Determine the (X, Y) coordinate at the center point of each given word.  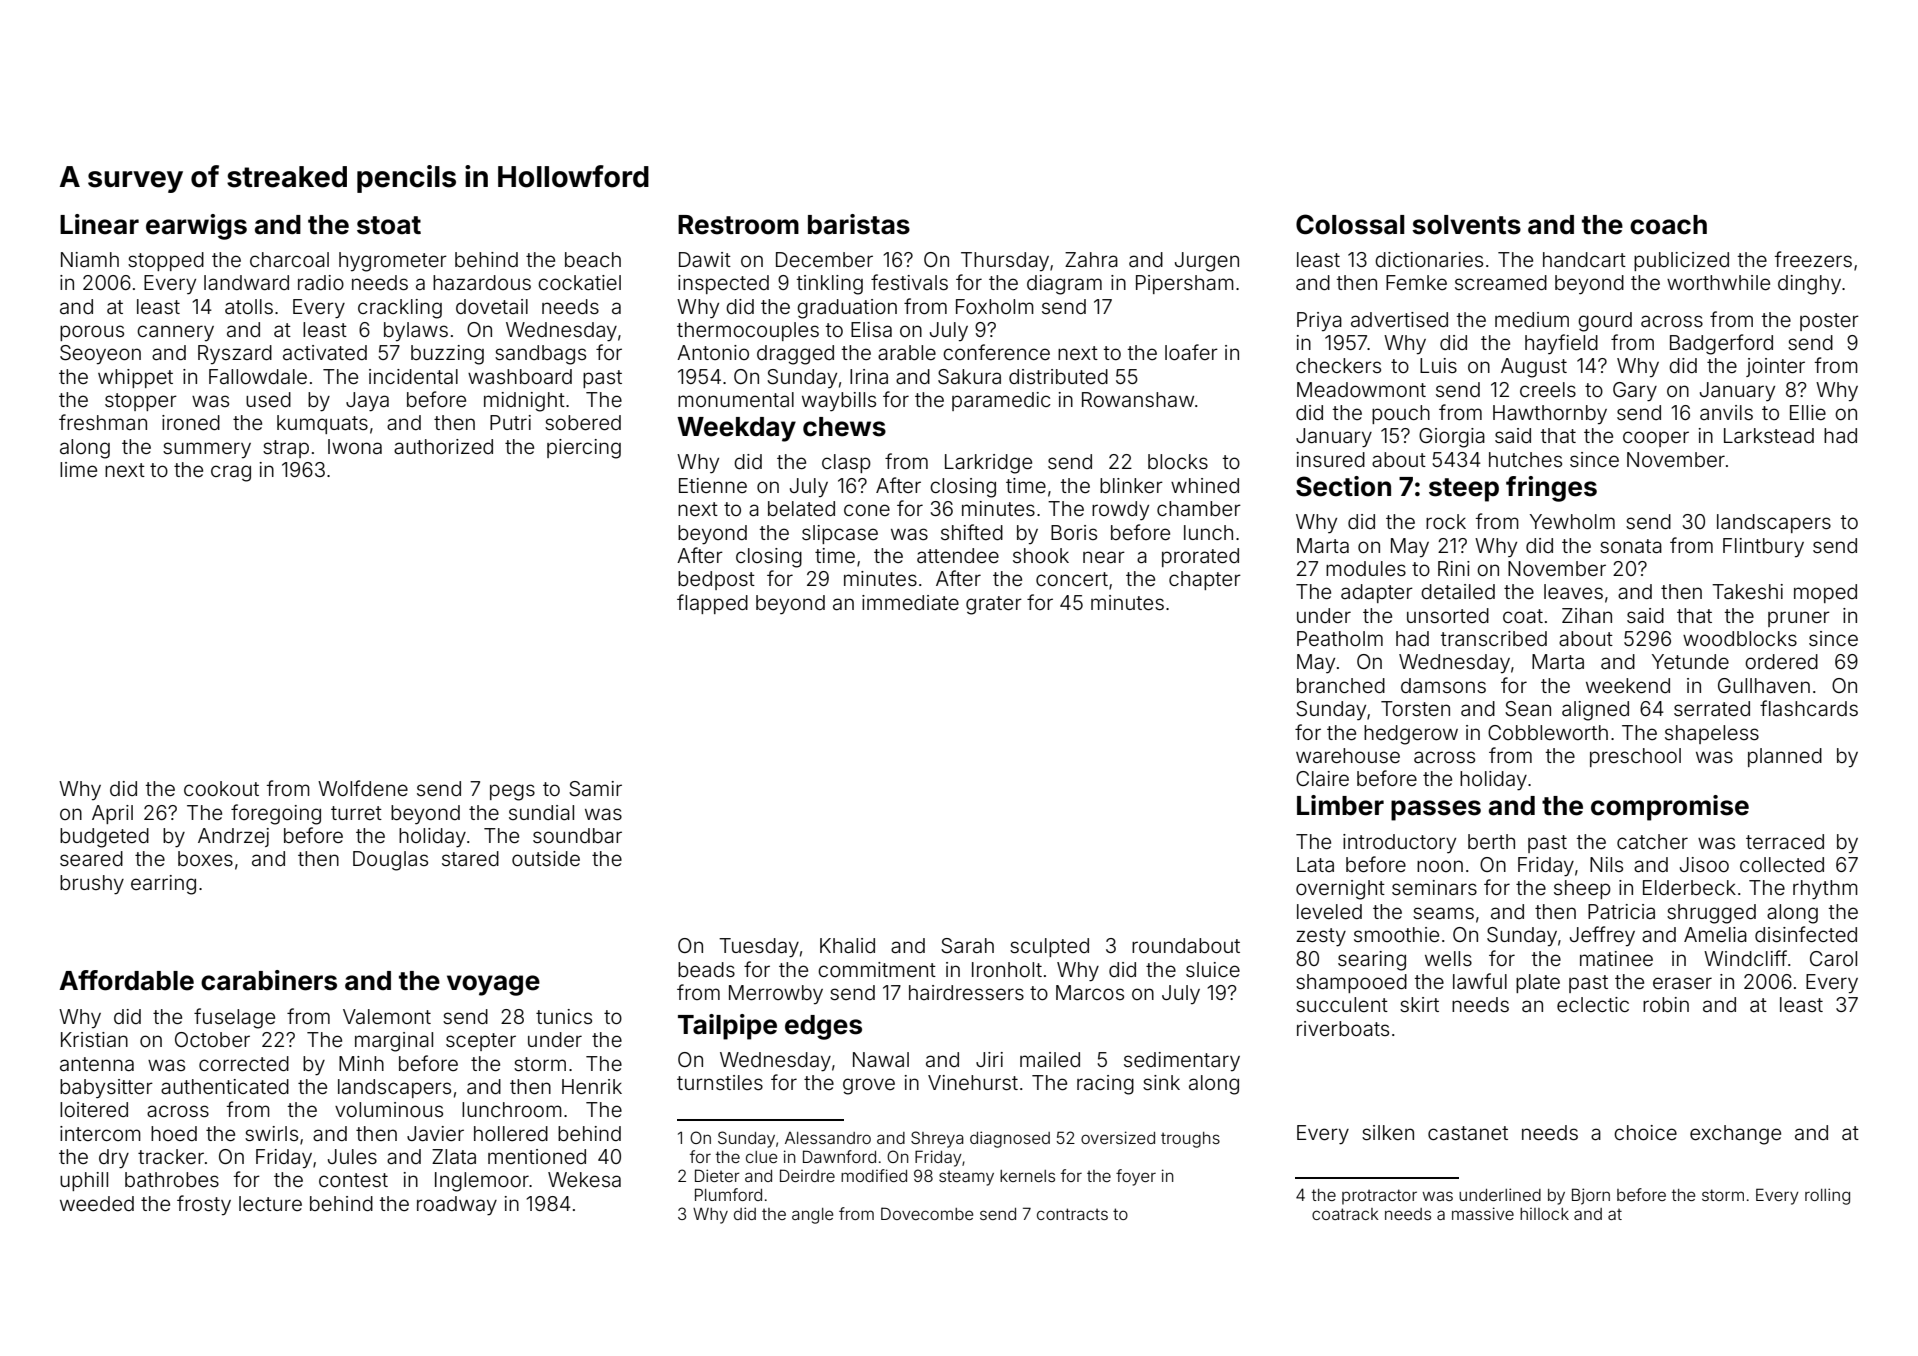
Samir (595, 789)
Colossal (1350, 224)
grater (994, 605)
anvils (1726, 412)
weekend (1628, 685)
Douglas (390, 861)
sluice (1213, 969)
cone (867, 510)
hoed (174, 1133)
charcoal (289, 259)
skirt (1419, 1004)
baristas (859, 224)
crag (231, 473)
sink (1161, 1082)
